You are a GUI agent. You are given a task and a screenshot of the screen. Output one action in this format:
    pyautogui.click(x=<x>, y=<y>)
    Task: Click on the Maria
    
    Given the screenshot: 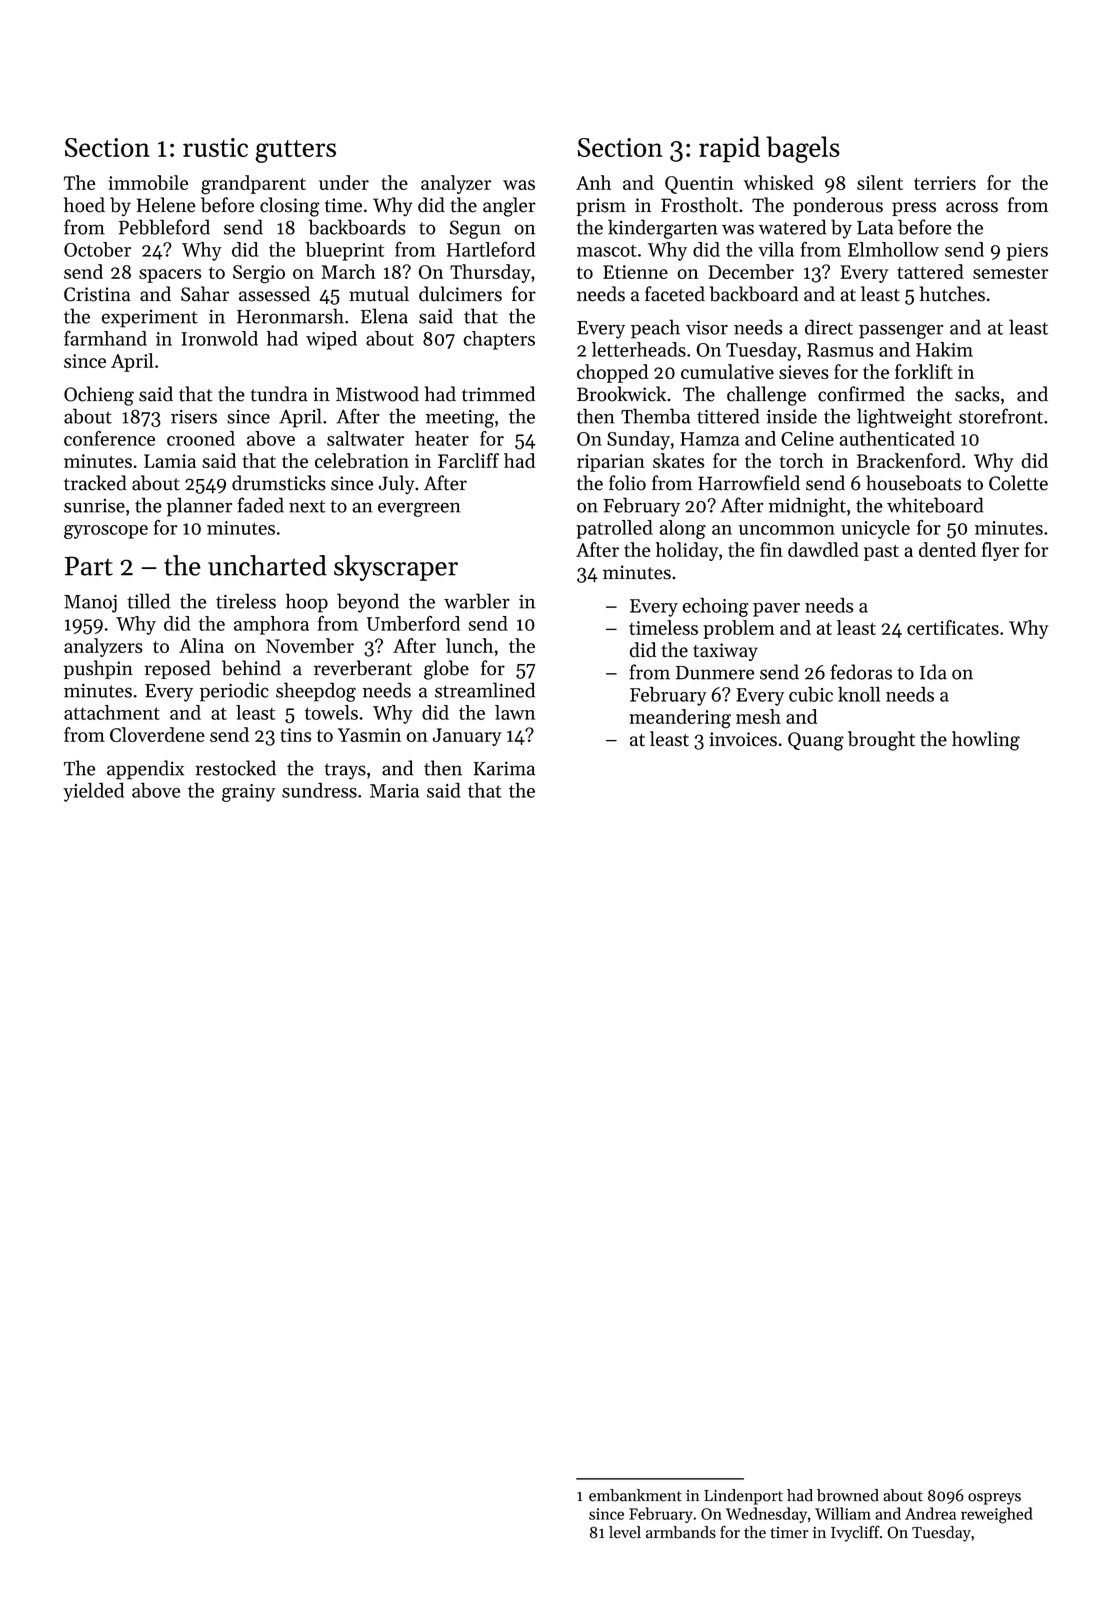 What is the action you would take?
    pyautogui.click(x=394, y=791)
